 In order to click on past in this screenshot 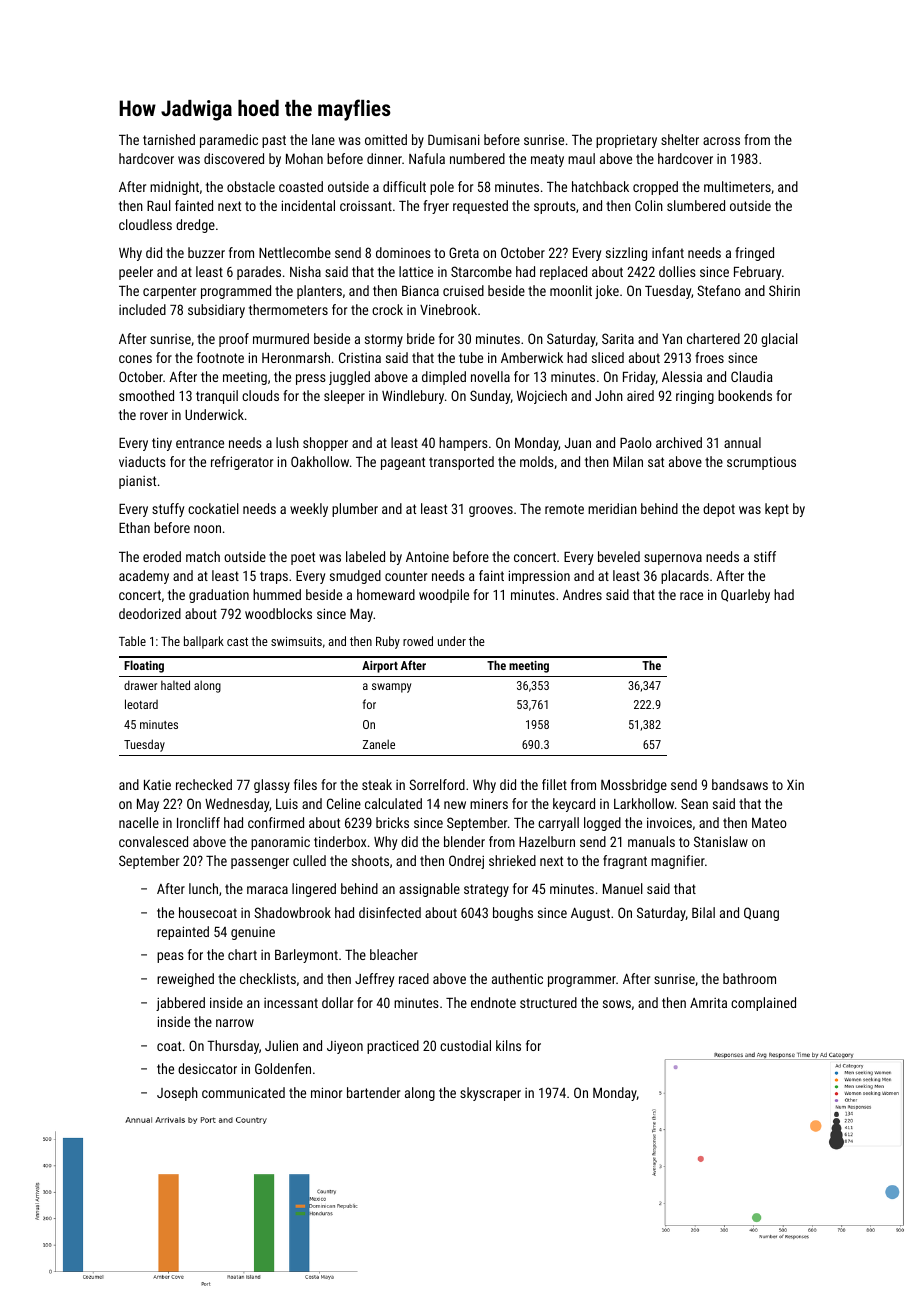, I will do `click(274, 141)`.
